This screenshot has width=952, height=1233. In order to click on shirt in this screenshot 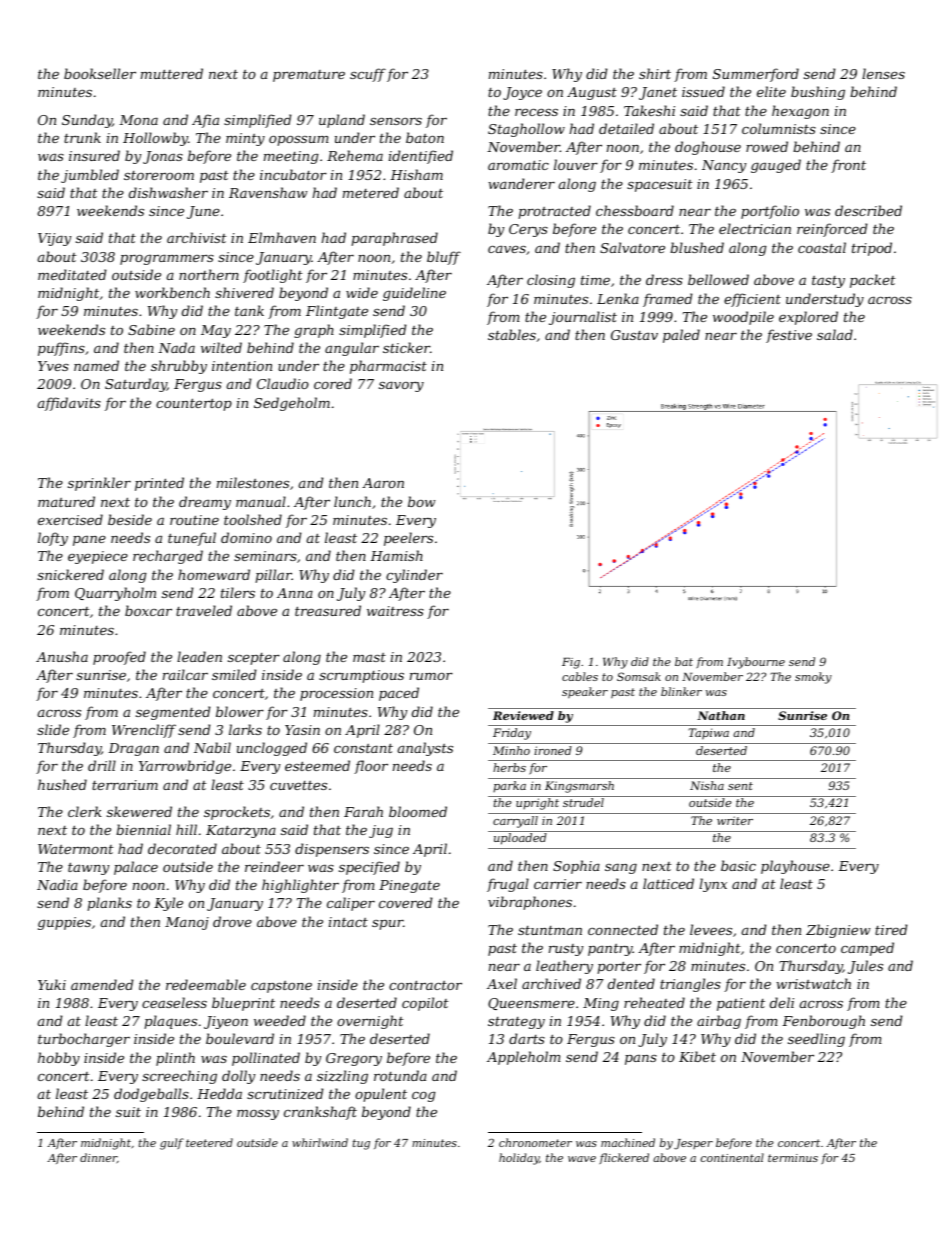, I will do `click(655, 73)`.
